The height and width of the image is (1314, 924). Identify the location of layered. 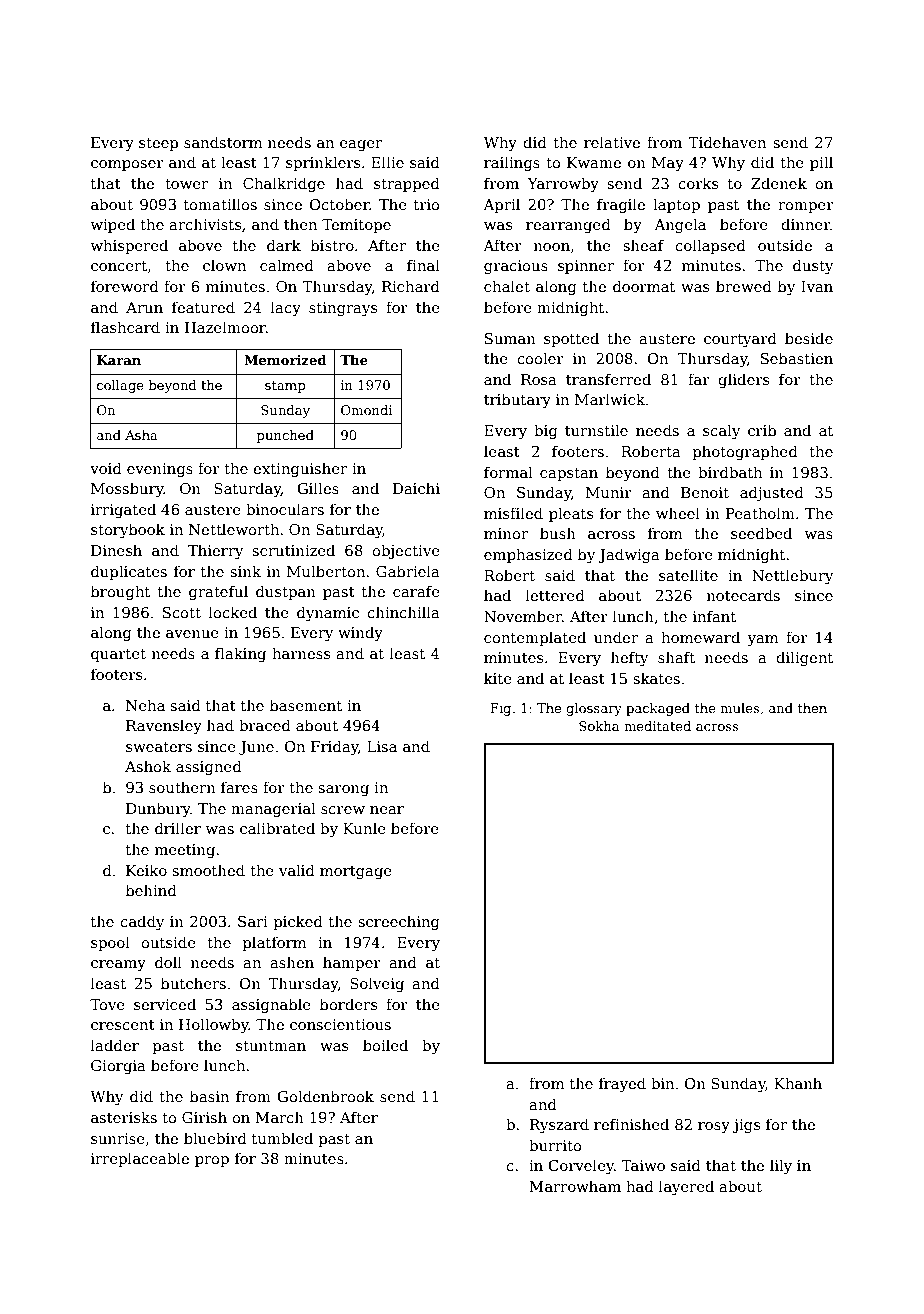
(686, 1187).
